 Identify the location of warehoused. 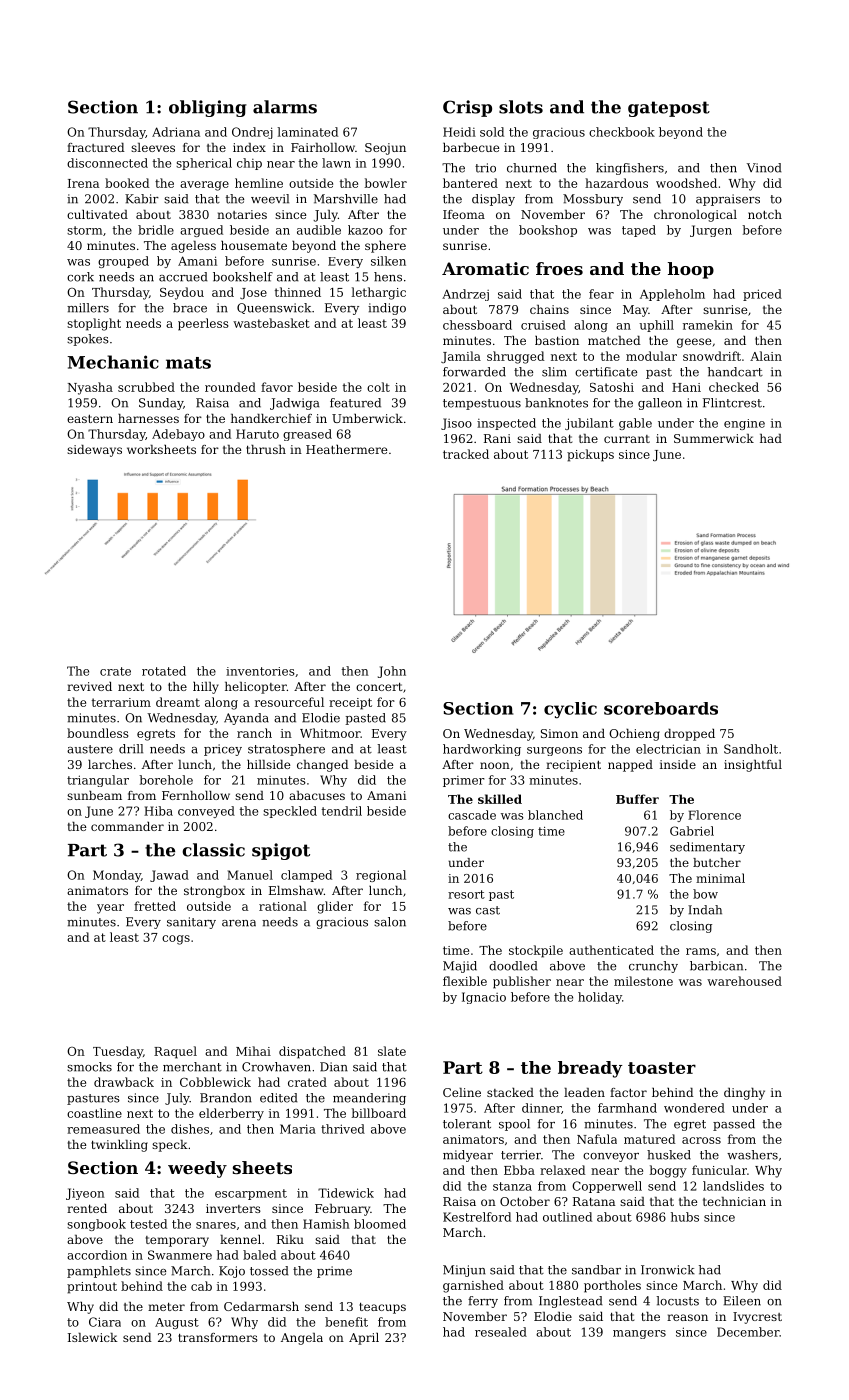
(744, 981).
